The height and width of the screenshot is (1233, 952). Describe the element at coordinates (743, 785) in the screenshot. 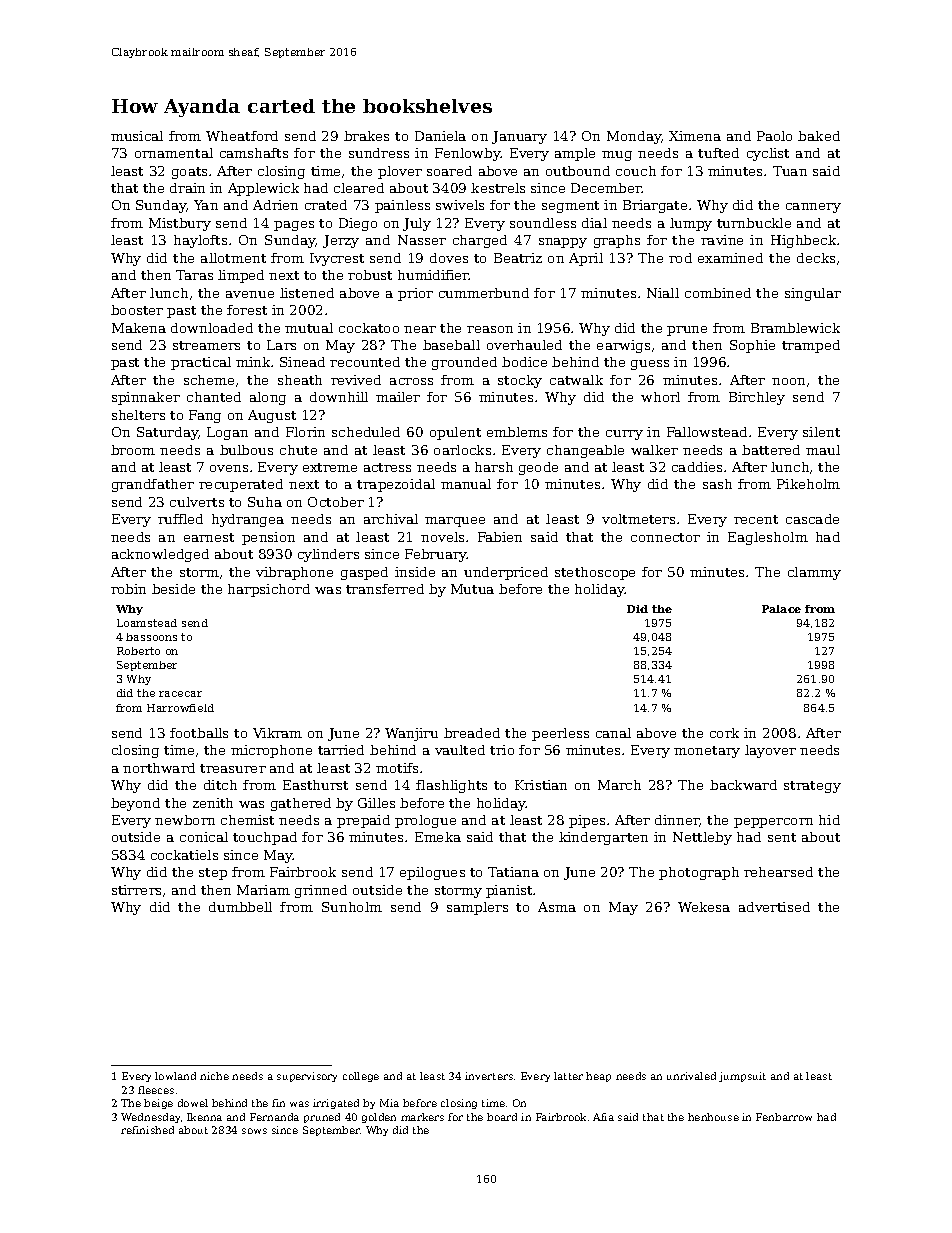

I see `backward` at that location.
